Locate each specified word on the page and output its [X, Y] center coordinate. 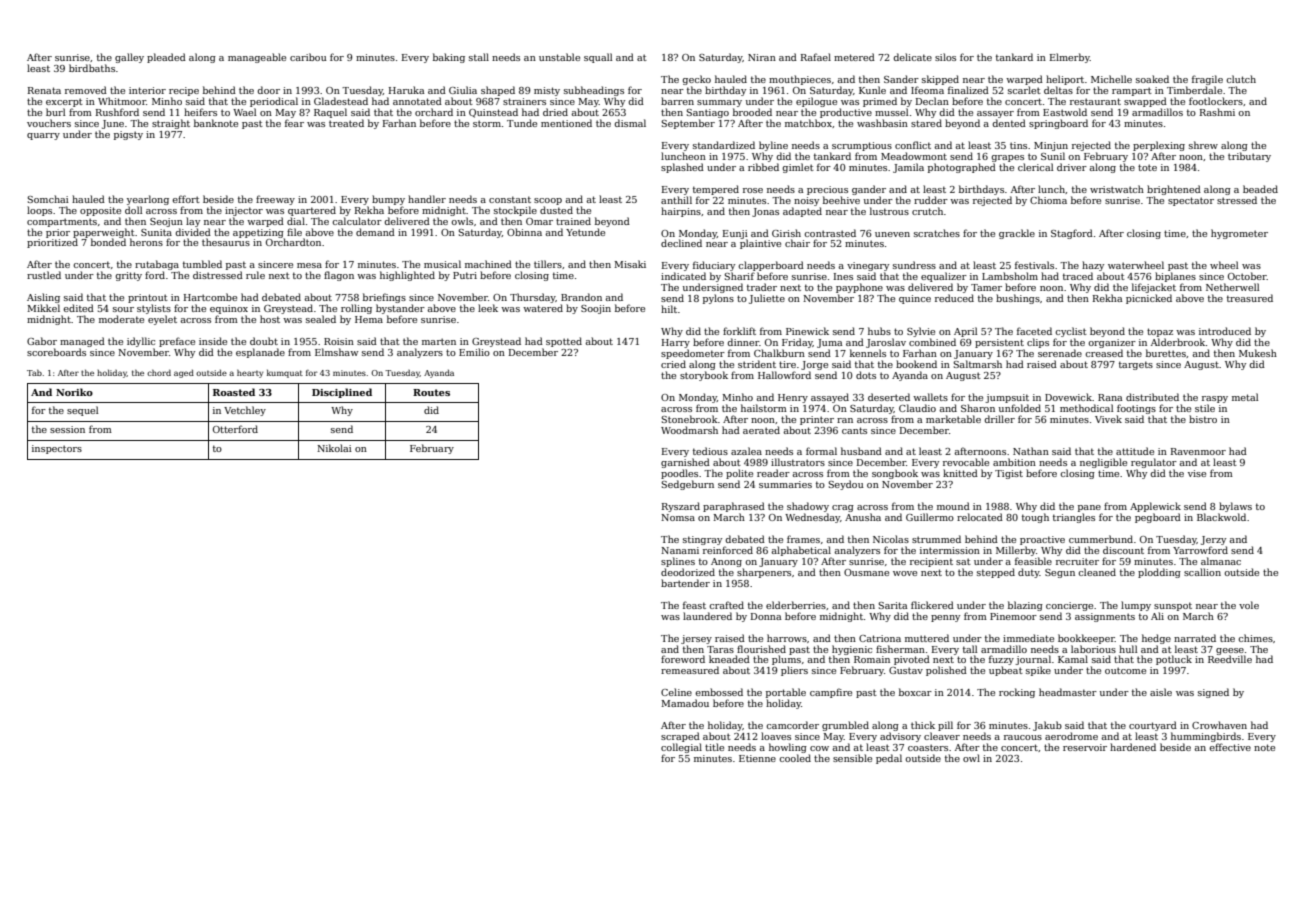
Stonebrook [689, 419]
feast [694, 605]
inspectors [57, 449]
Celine [676, 692]
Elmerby [1070, 58]
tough [1035, 518]
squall [598, 58]
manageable [257, 58]
